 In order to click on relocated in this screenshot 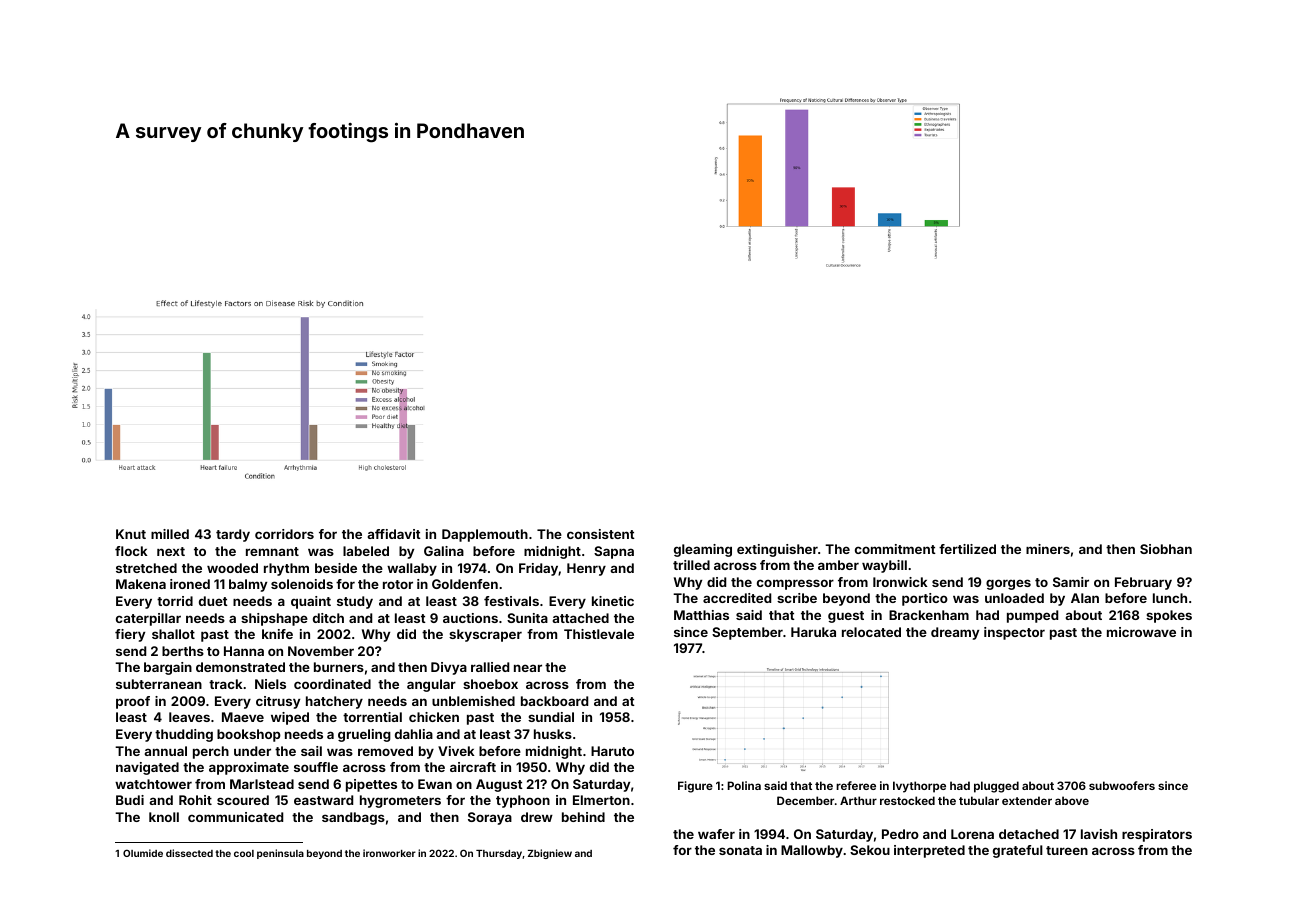, I will do `click(871, 632)`.
